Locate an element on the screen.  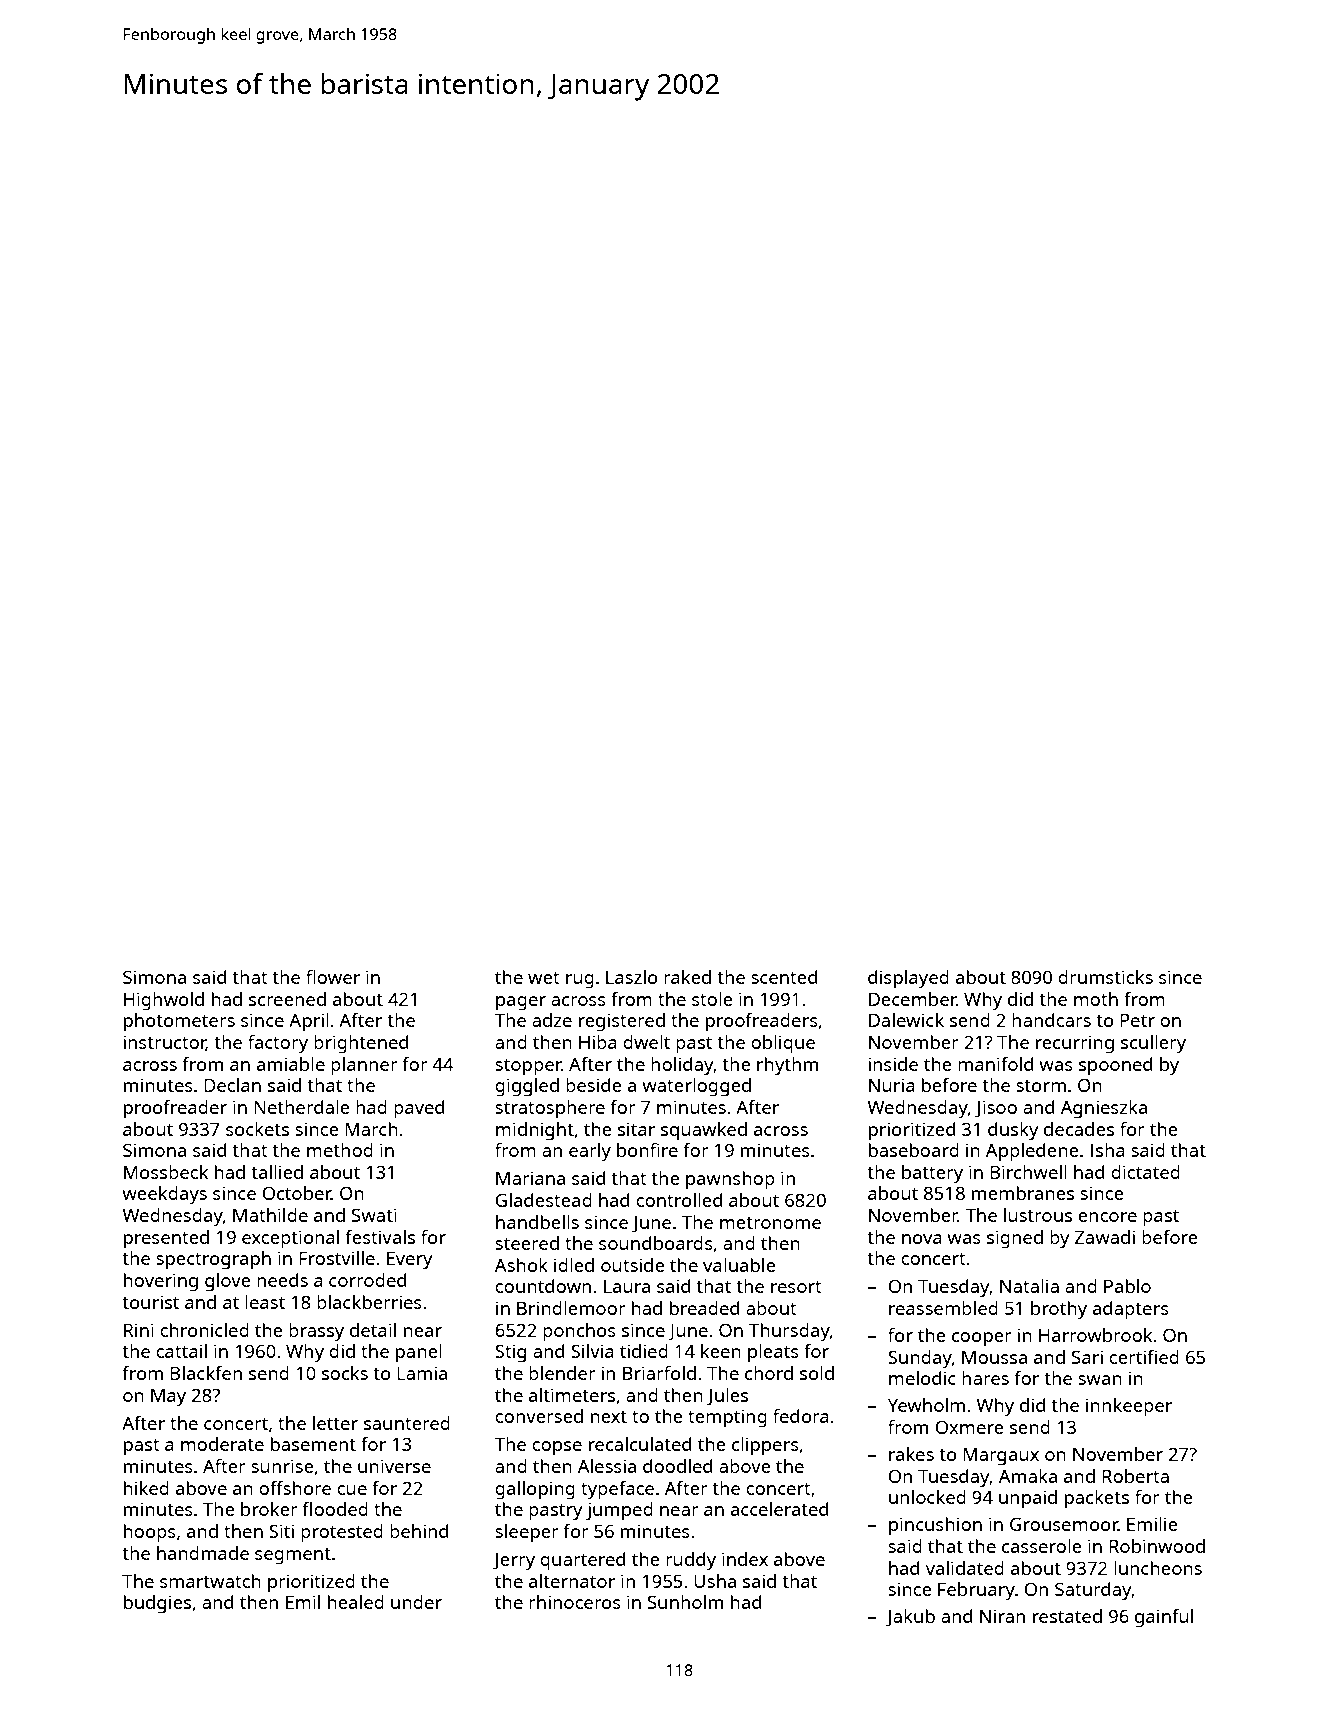
Amaka is located at coordinates (1028, 1476).
